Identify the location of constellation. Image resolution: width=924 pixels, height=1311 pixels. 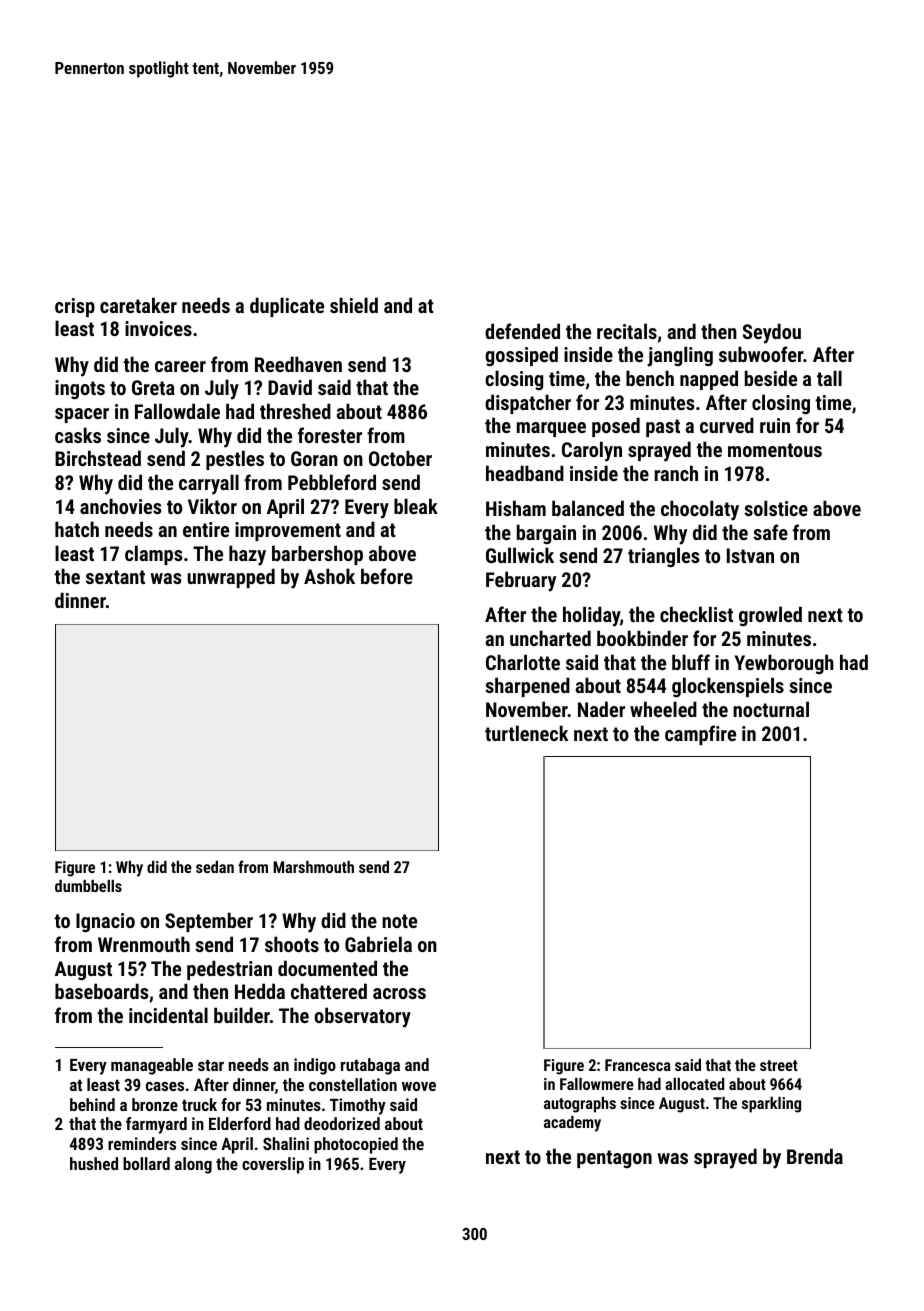
(353, 1084).
